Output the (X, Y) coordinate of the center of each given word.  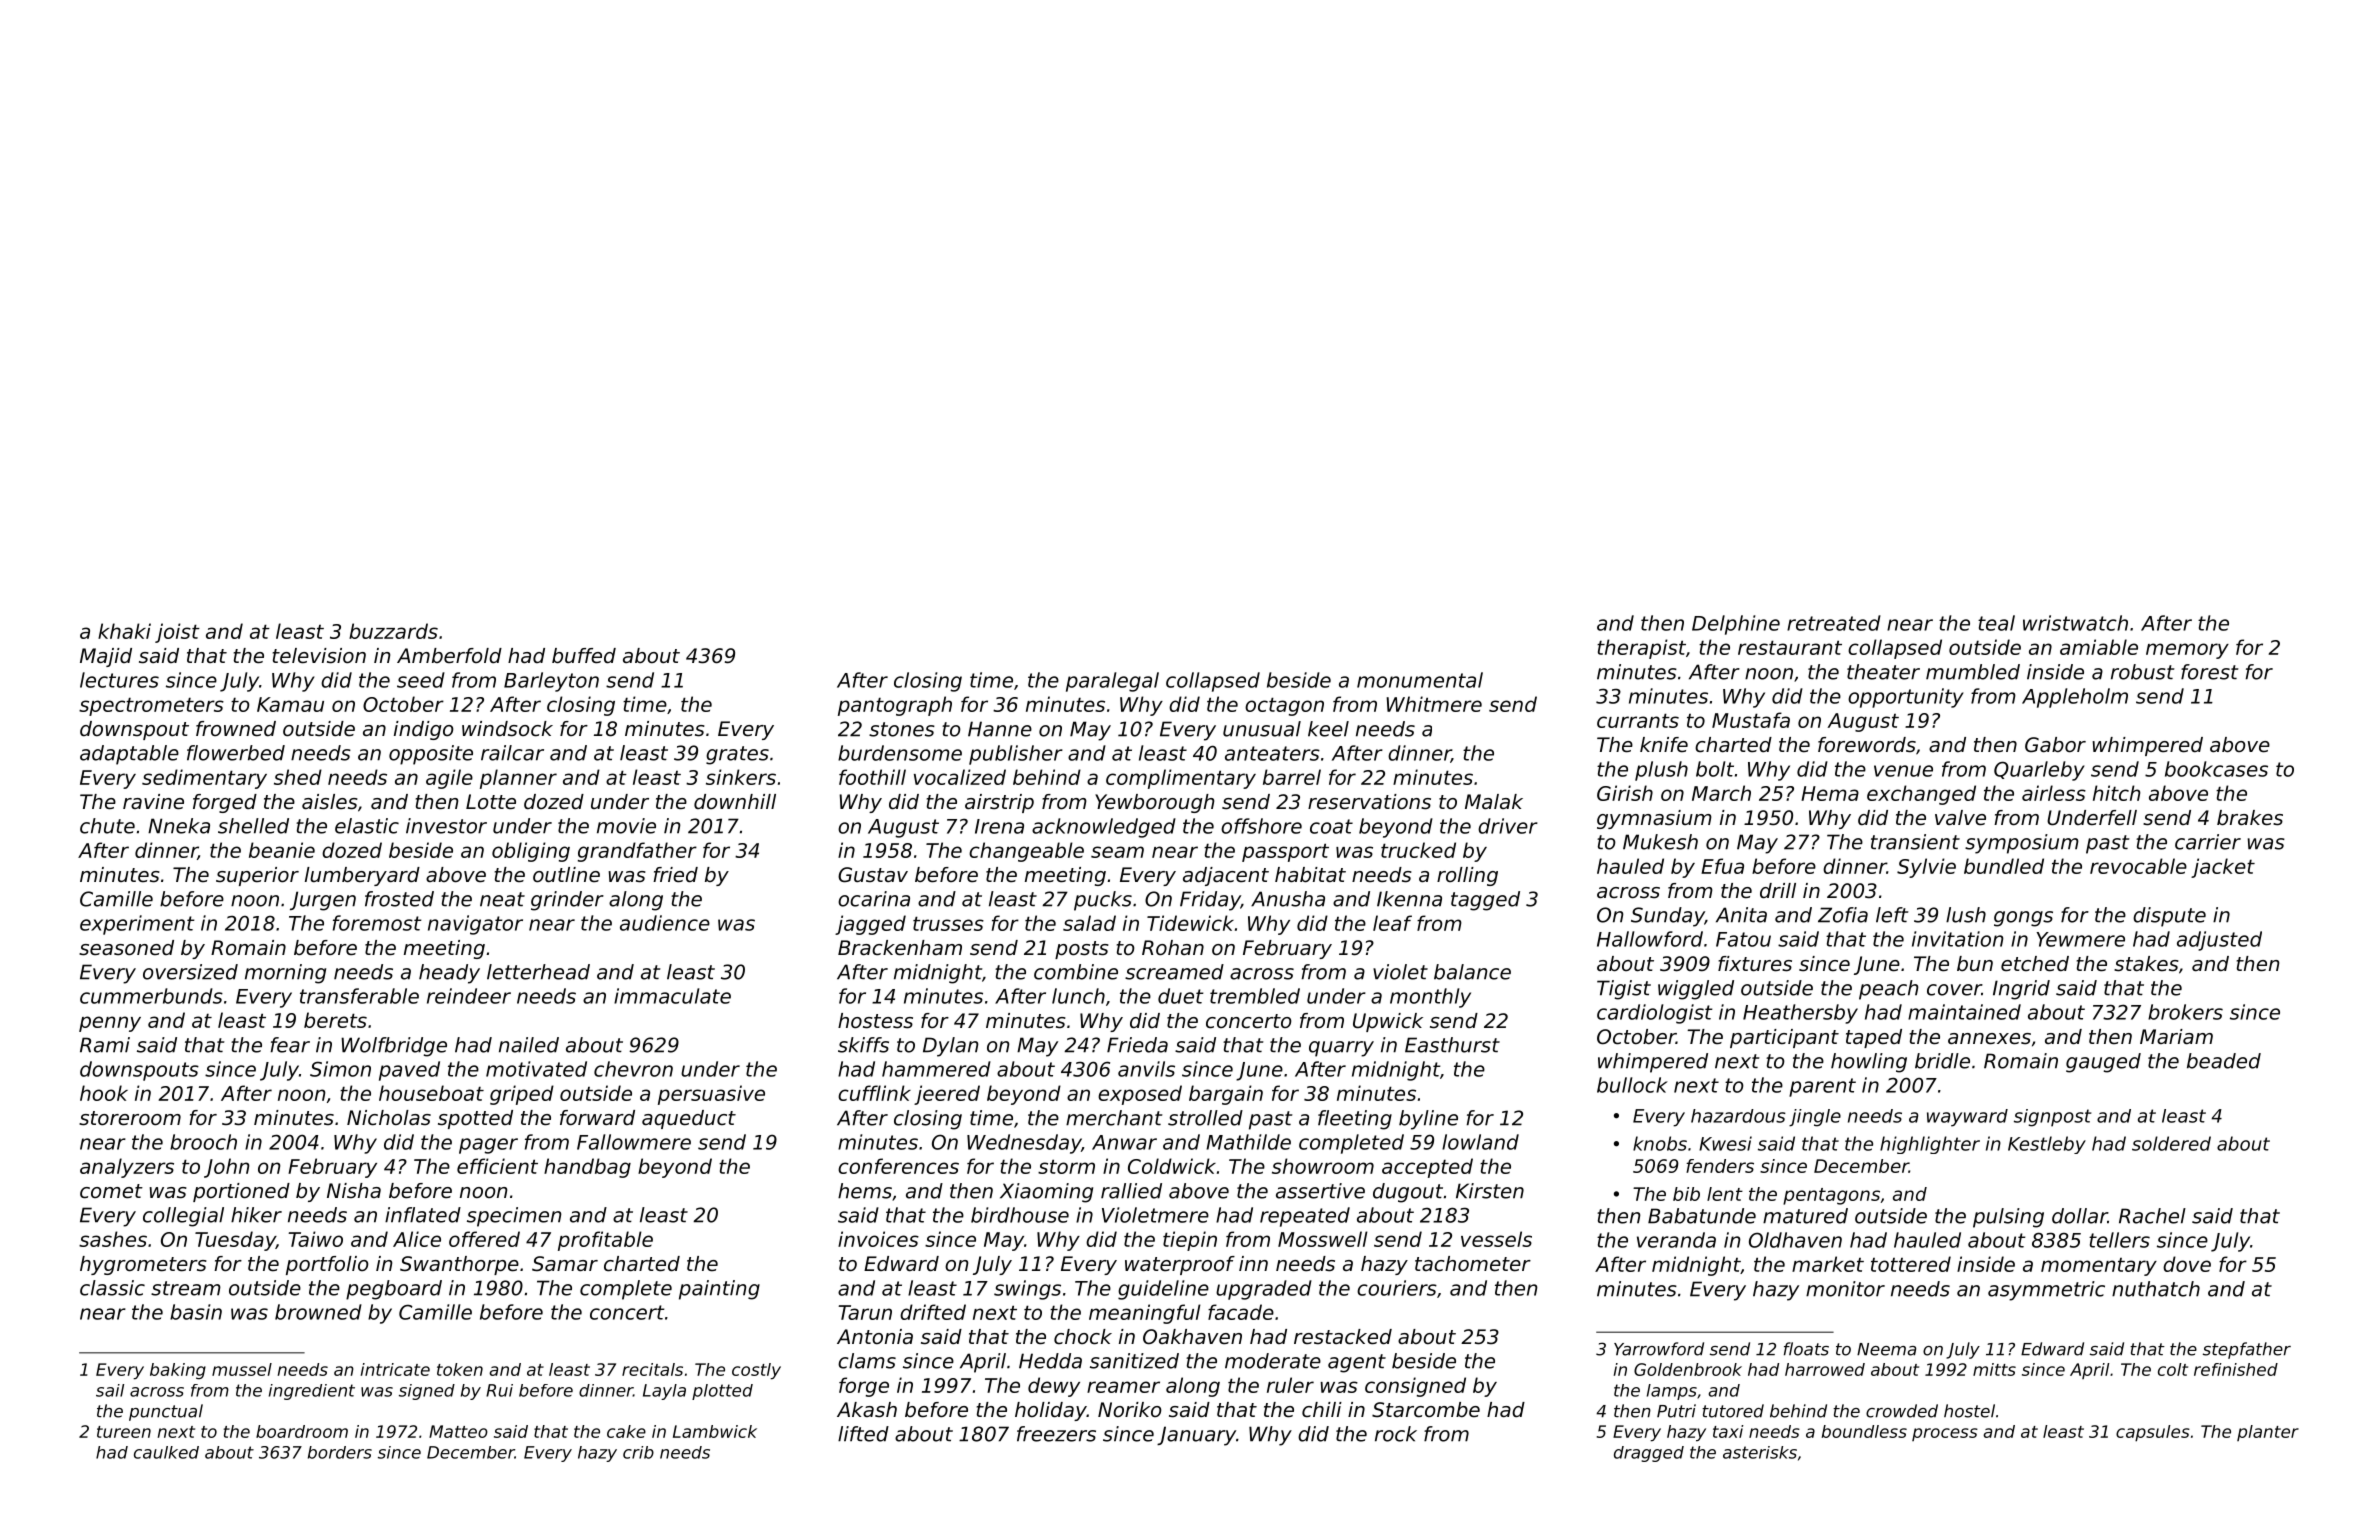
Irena (999, 826)
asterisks (1760, 1452)
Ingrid (2021, 990)
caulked (166, 1452)
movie (626, 826)
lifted (863, 1434)
